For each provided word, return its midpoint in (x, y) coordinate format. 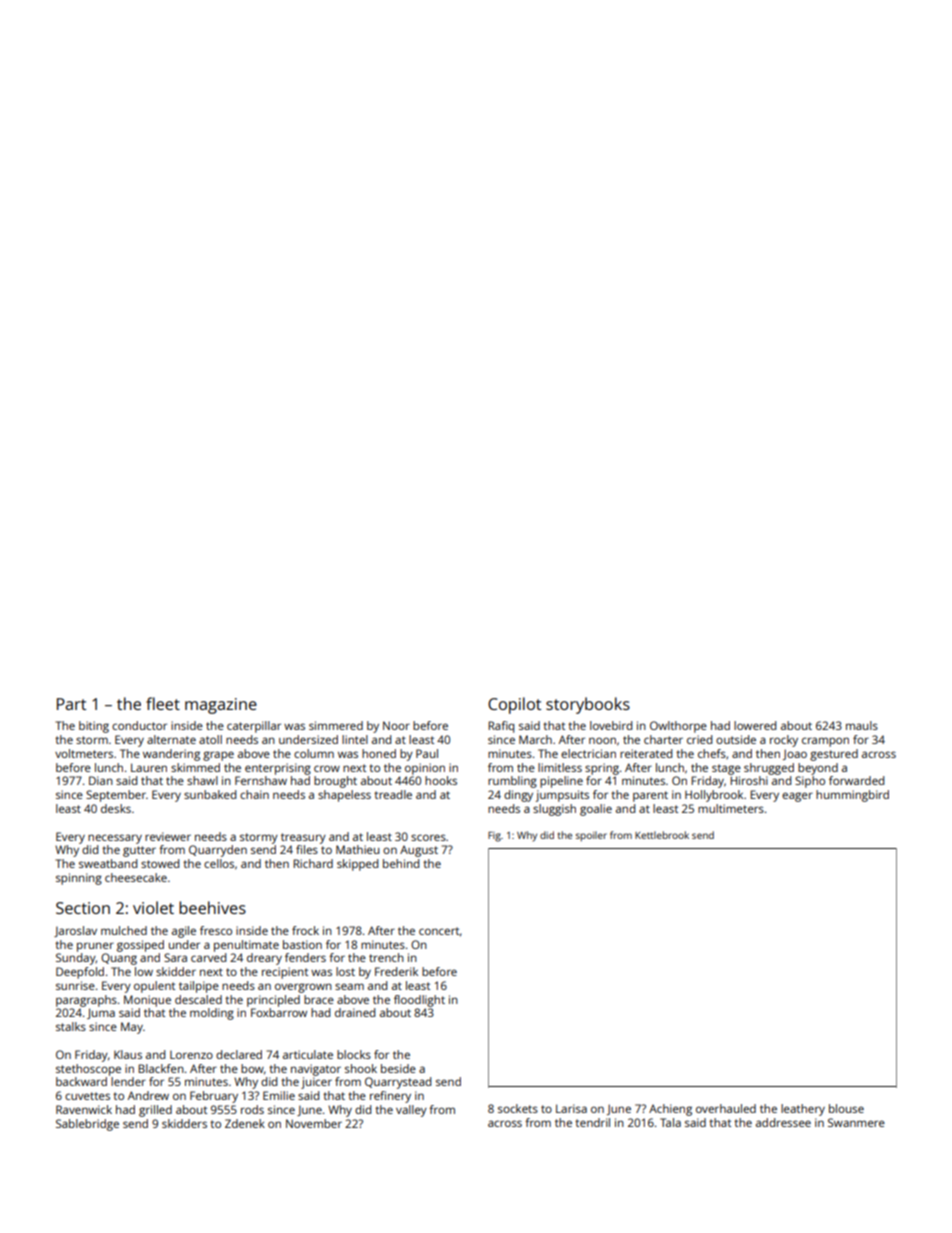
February (214, 1097)
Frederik (396, 971)
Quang (119, 959)
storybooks (588, 705)
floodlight (419, 1001)
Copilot (514, 705)
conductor (139, 725)
